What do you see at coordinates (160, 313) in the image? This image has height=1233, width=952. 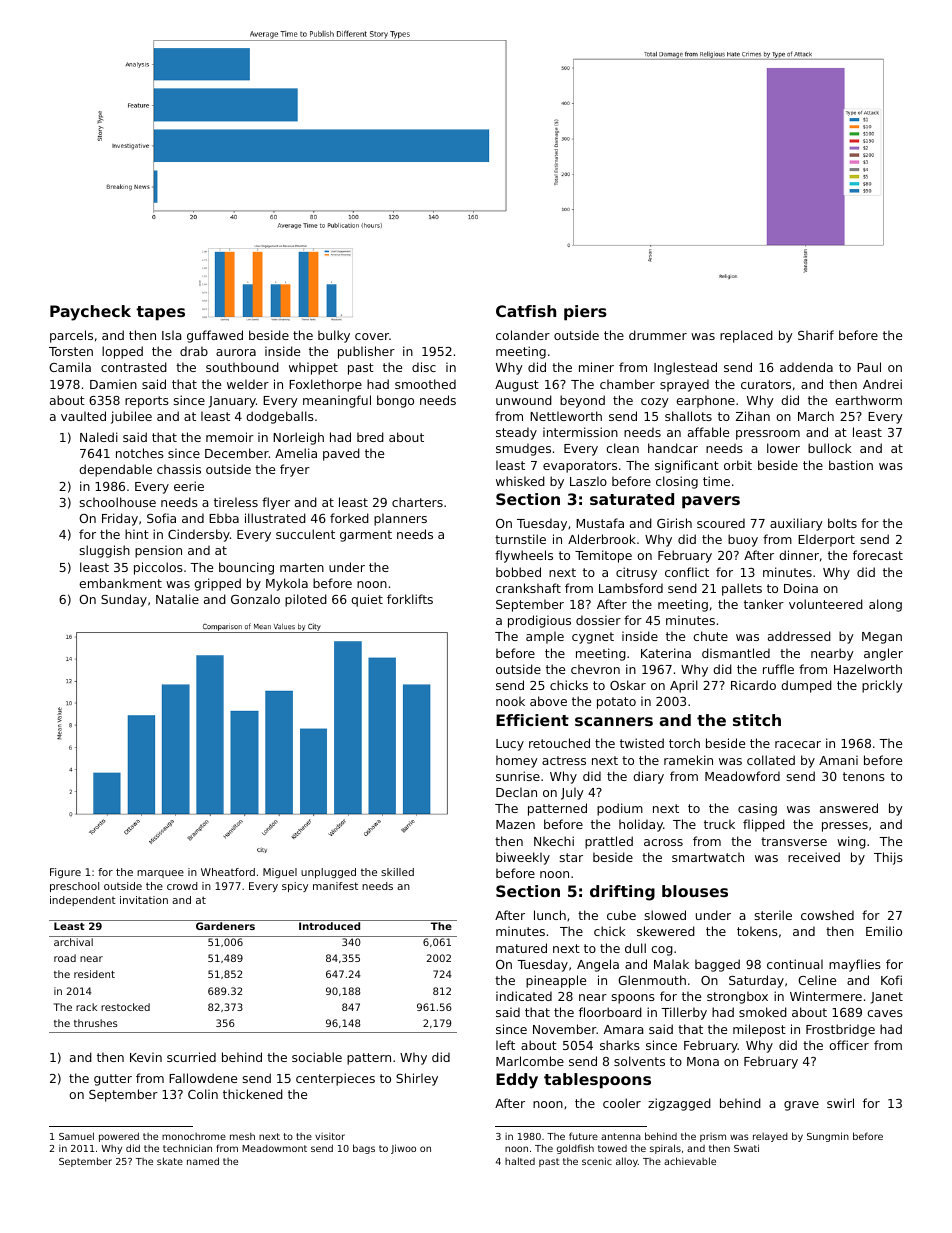 I see `tapes` at bounding box center [160, 313].
